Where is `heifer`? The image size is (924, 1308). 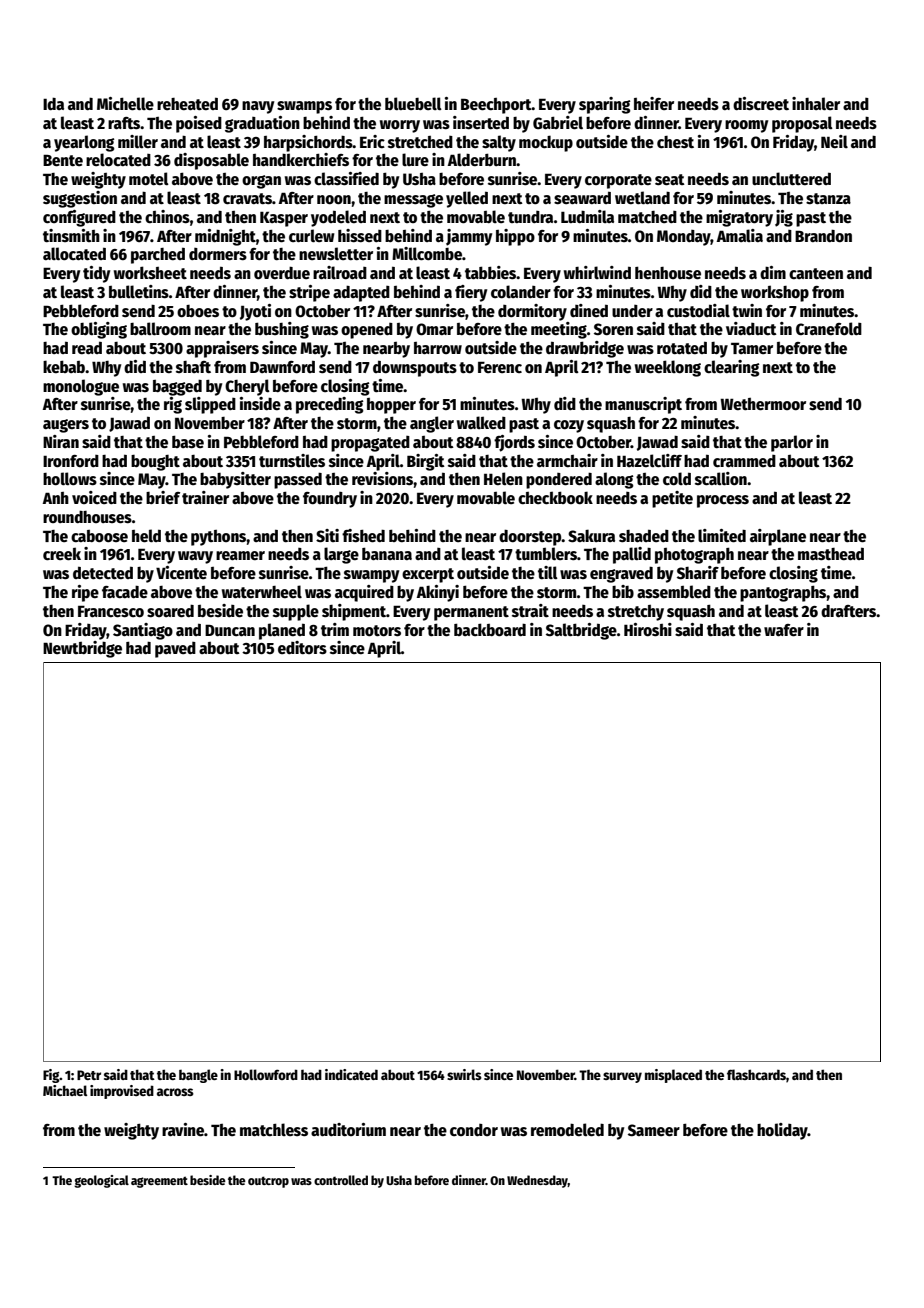
heifer is located at coordinates (654, 103).
